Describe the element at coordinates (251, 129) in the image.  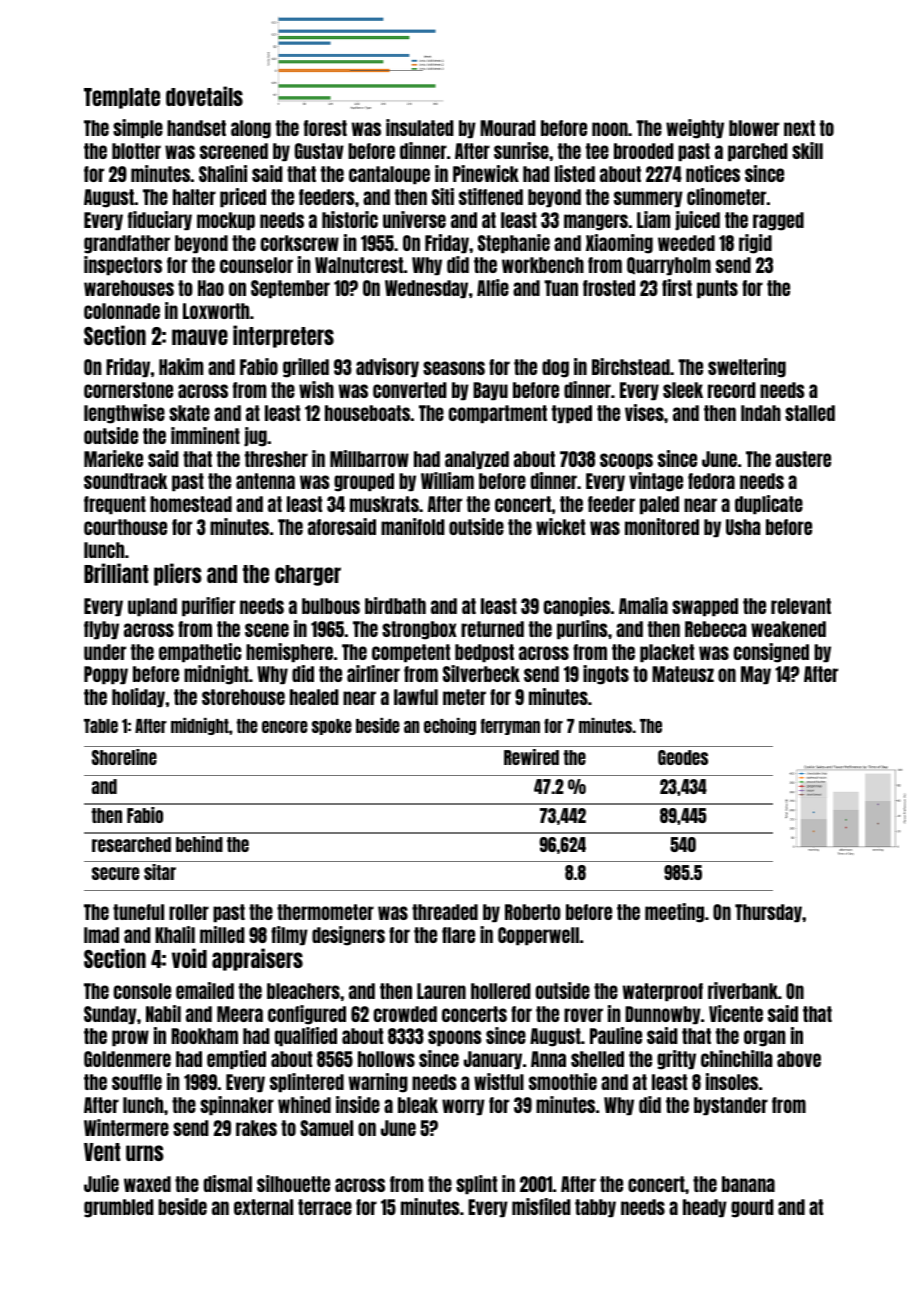
I see `along` at that location.
